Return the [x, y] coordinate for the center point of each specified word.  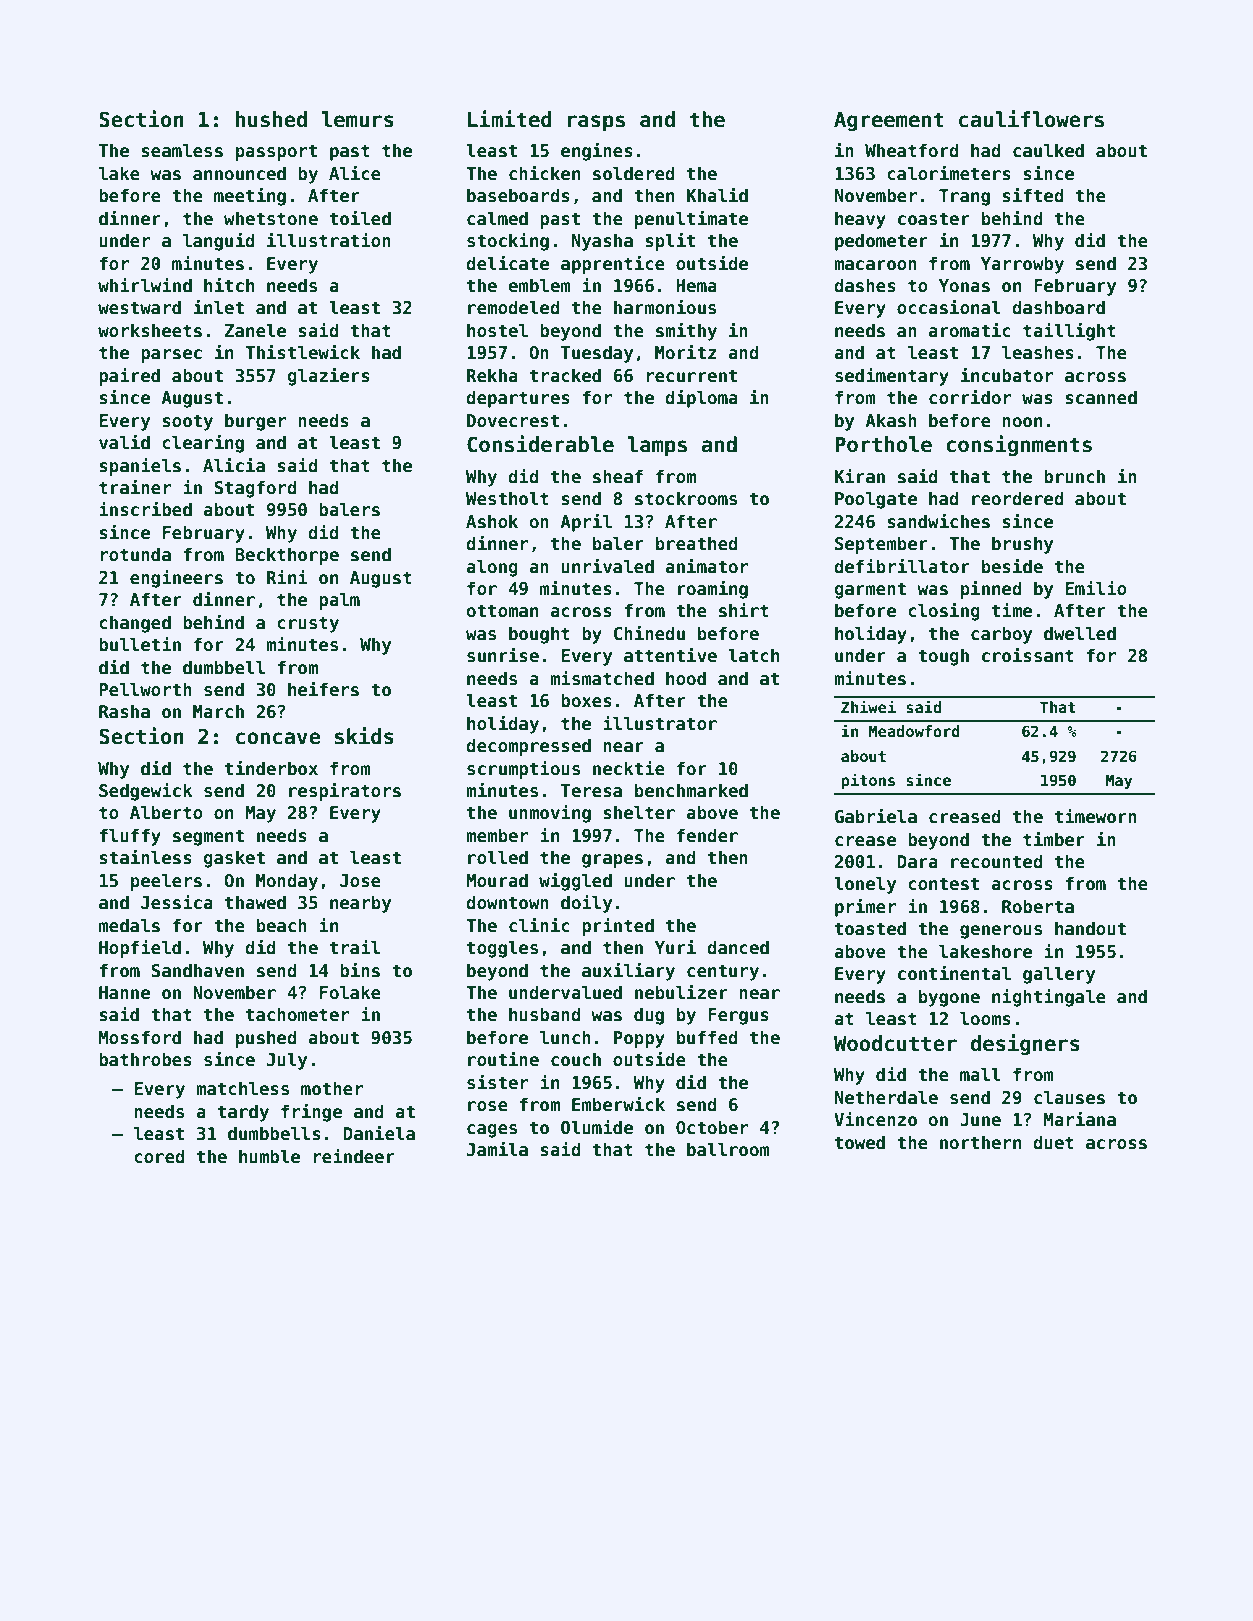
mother [332, 1088]
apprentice [613, 265]
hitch [229, 285]
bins [360, 970]
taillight [1069, 332]
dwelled [1080, 633]
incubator [1007, 375]
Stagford [255, 489]
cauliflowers [1031, 119]
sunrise [503, 655]
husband [545, 1014]
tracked [565, 375]
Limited [510, 119]
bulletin [140, 644]
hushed [271, 119]
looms [985, 1018]
